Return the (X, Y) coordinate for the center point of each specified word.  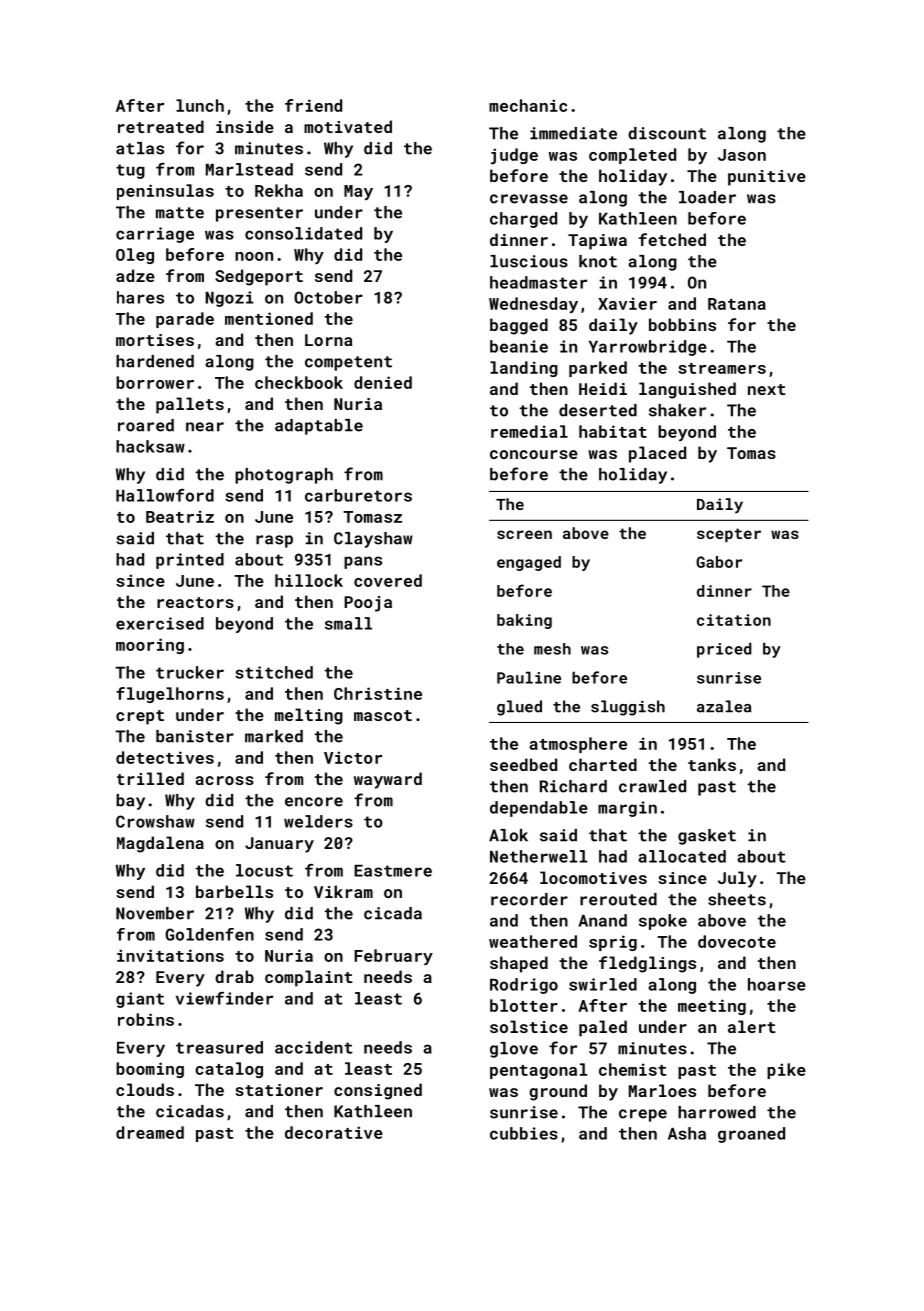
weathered (533, 941)
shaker (677, 410)
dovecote (737, 941)
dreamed (150, 1132)
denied (383, 382)
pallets (190, 405)
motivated (348, 126)
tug (130, 171)
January (279, 845)
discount (667, 133)
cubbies (524, 1133)
